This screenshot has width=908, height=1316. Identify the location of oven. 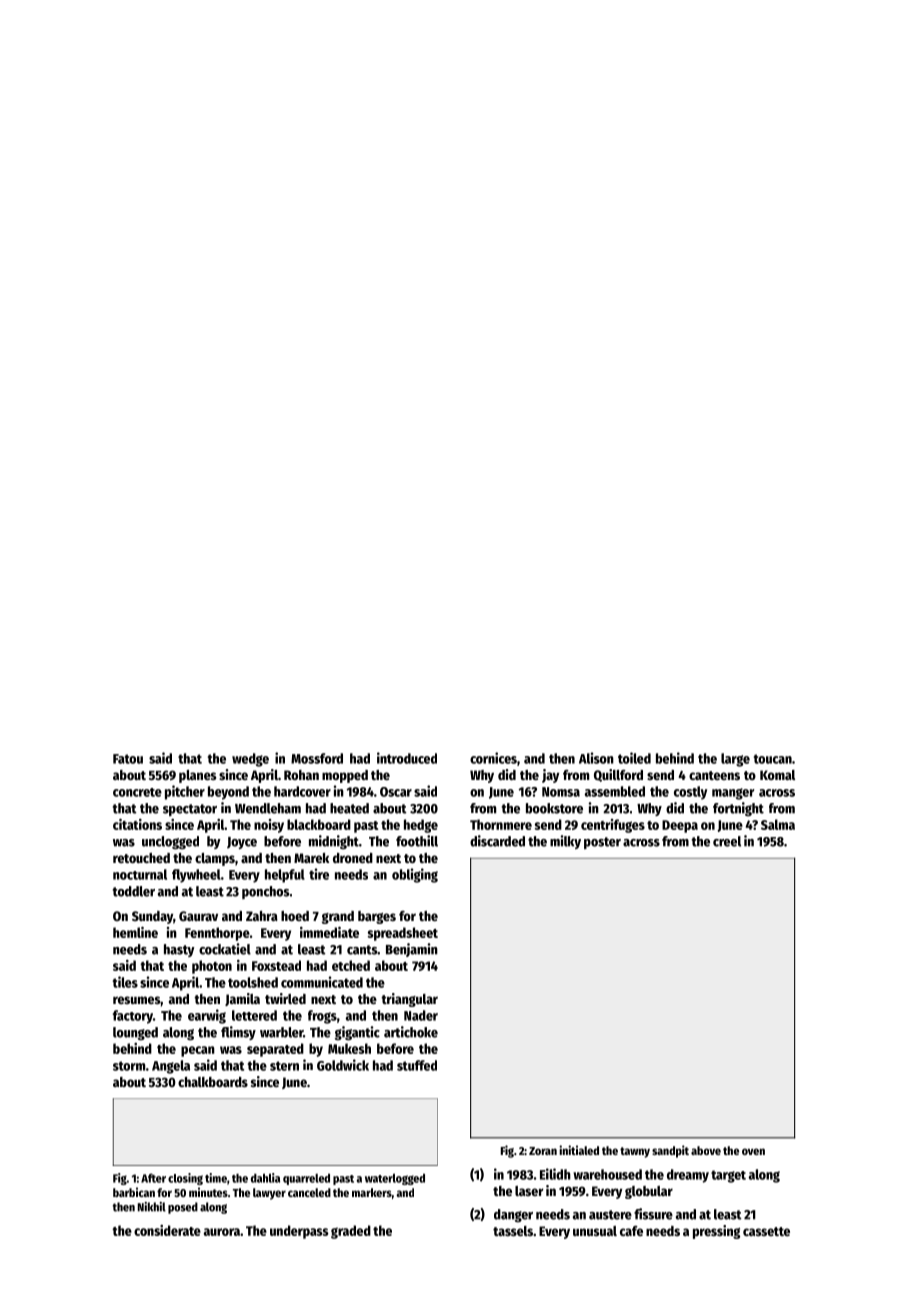
(753, 1151).
